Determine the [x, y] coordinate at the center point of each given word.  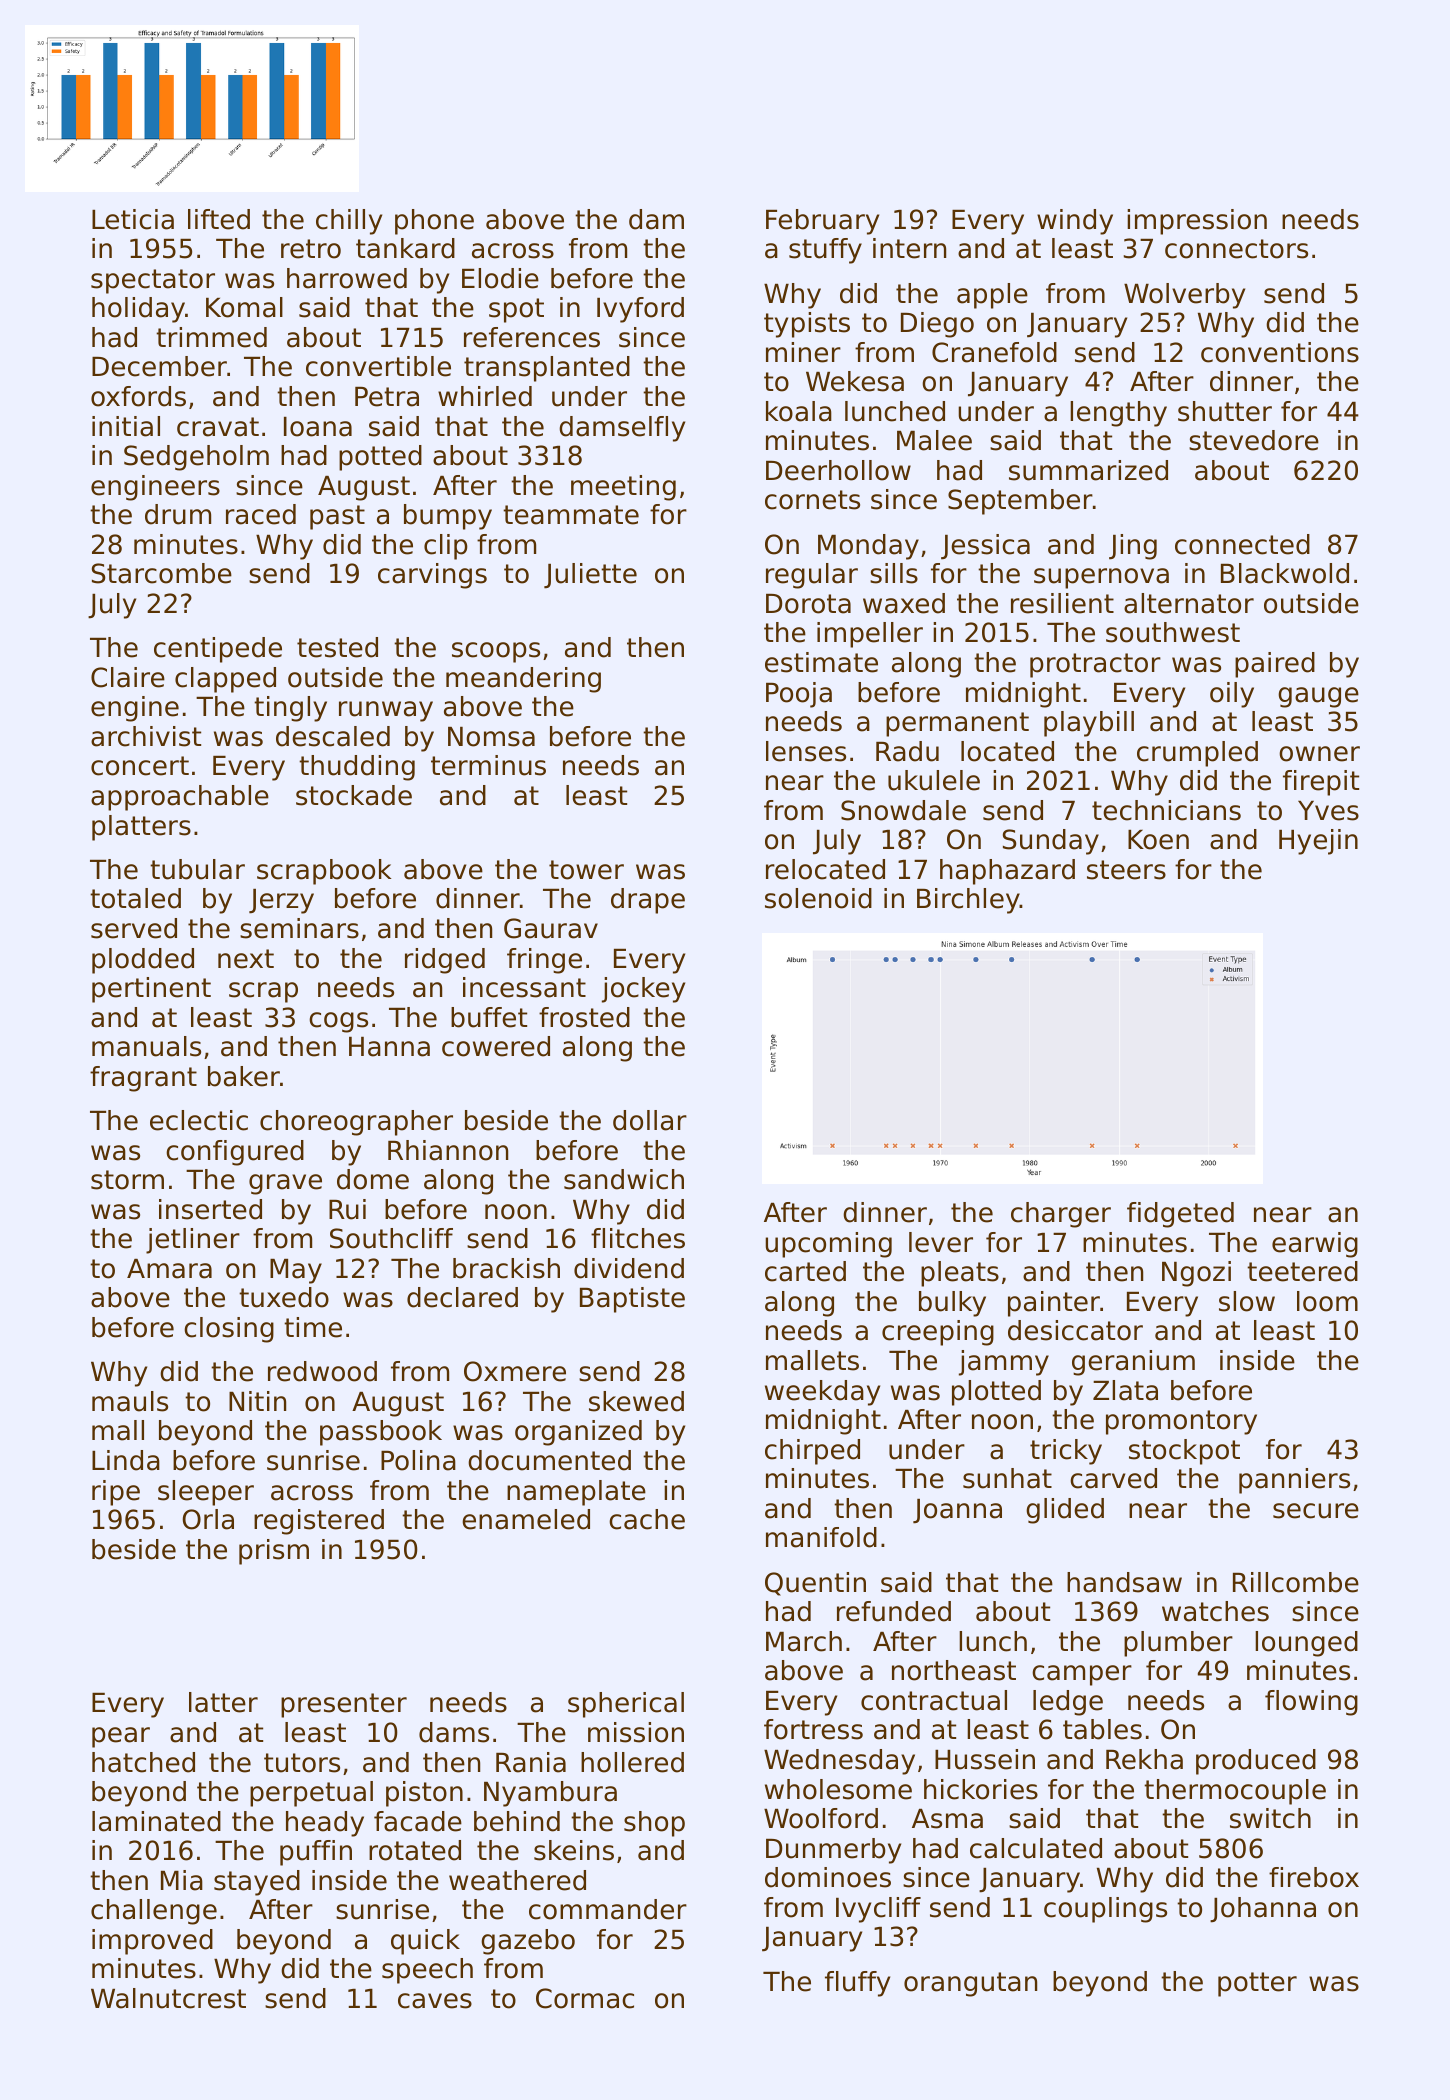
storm [127, 1180]
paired [1275, 665]
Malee [934, 440]
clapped [225, 680]
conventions [1280, 352]
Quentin [815, 1584]
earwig [1315, 1245]
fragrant [143, 1079]
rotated [415, 1850]
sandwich [624, 1179]
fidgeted [1180, 1215]
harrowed [347, 278]
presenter [344, 1705]
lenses [806, 751]
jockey [643, 990]
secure [1316, 1511]
